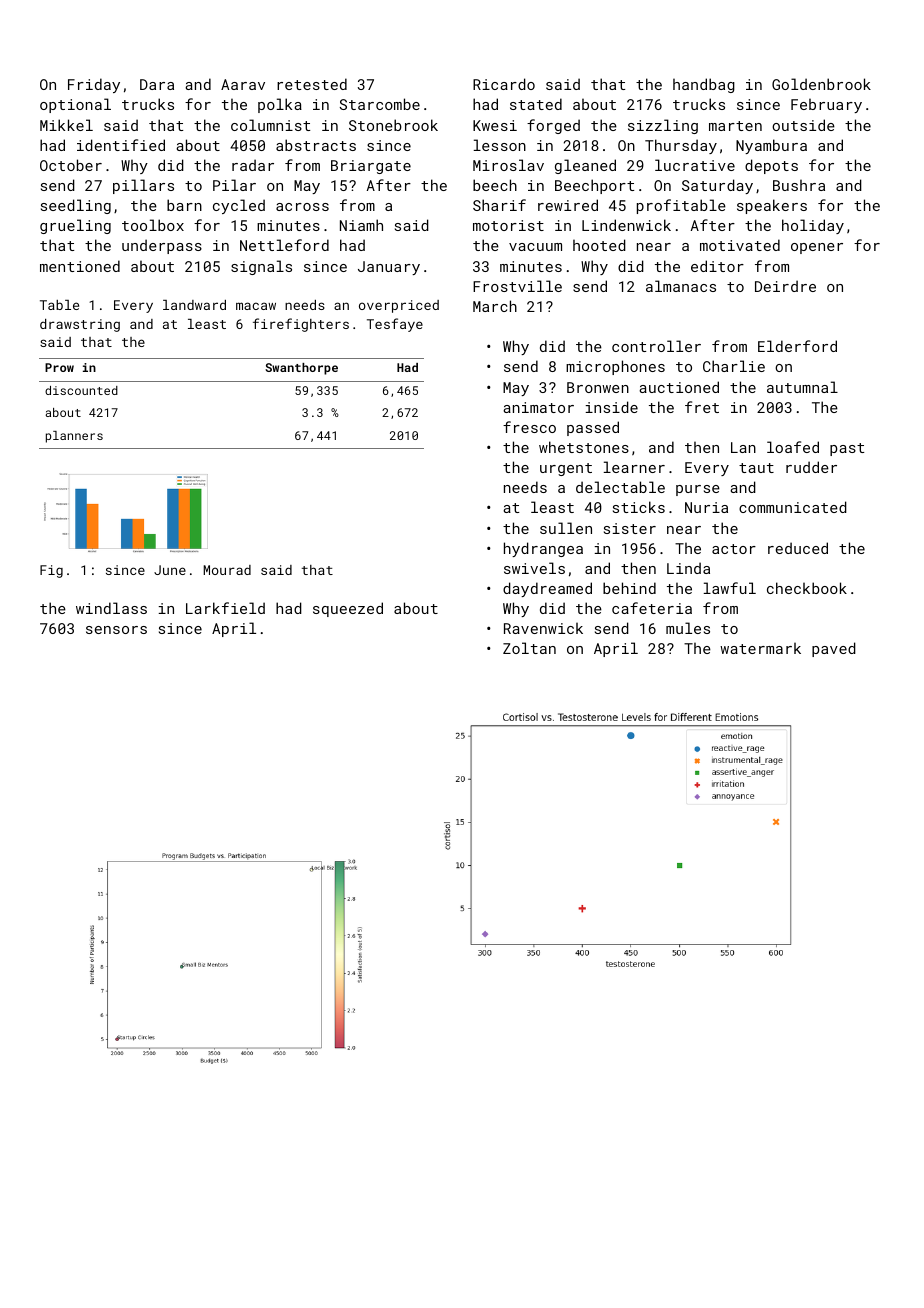  Describe the element at coordinates (663, 126) in the page. I see `sizzling` at that location.
